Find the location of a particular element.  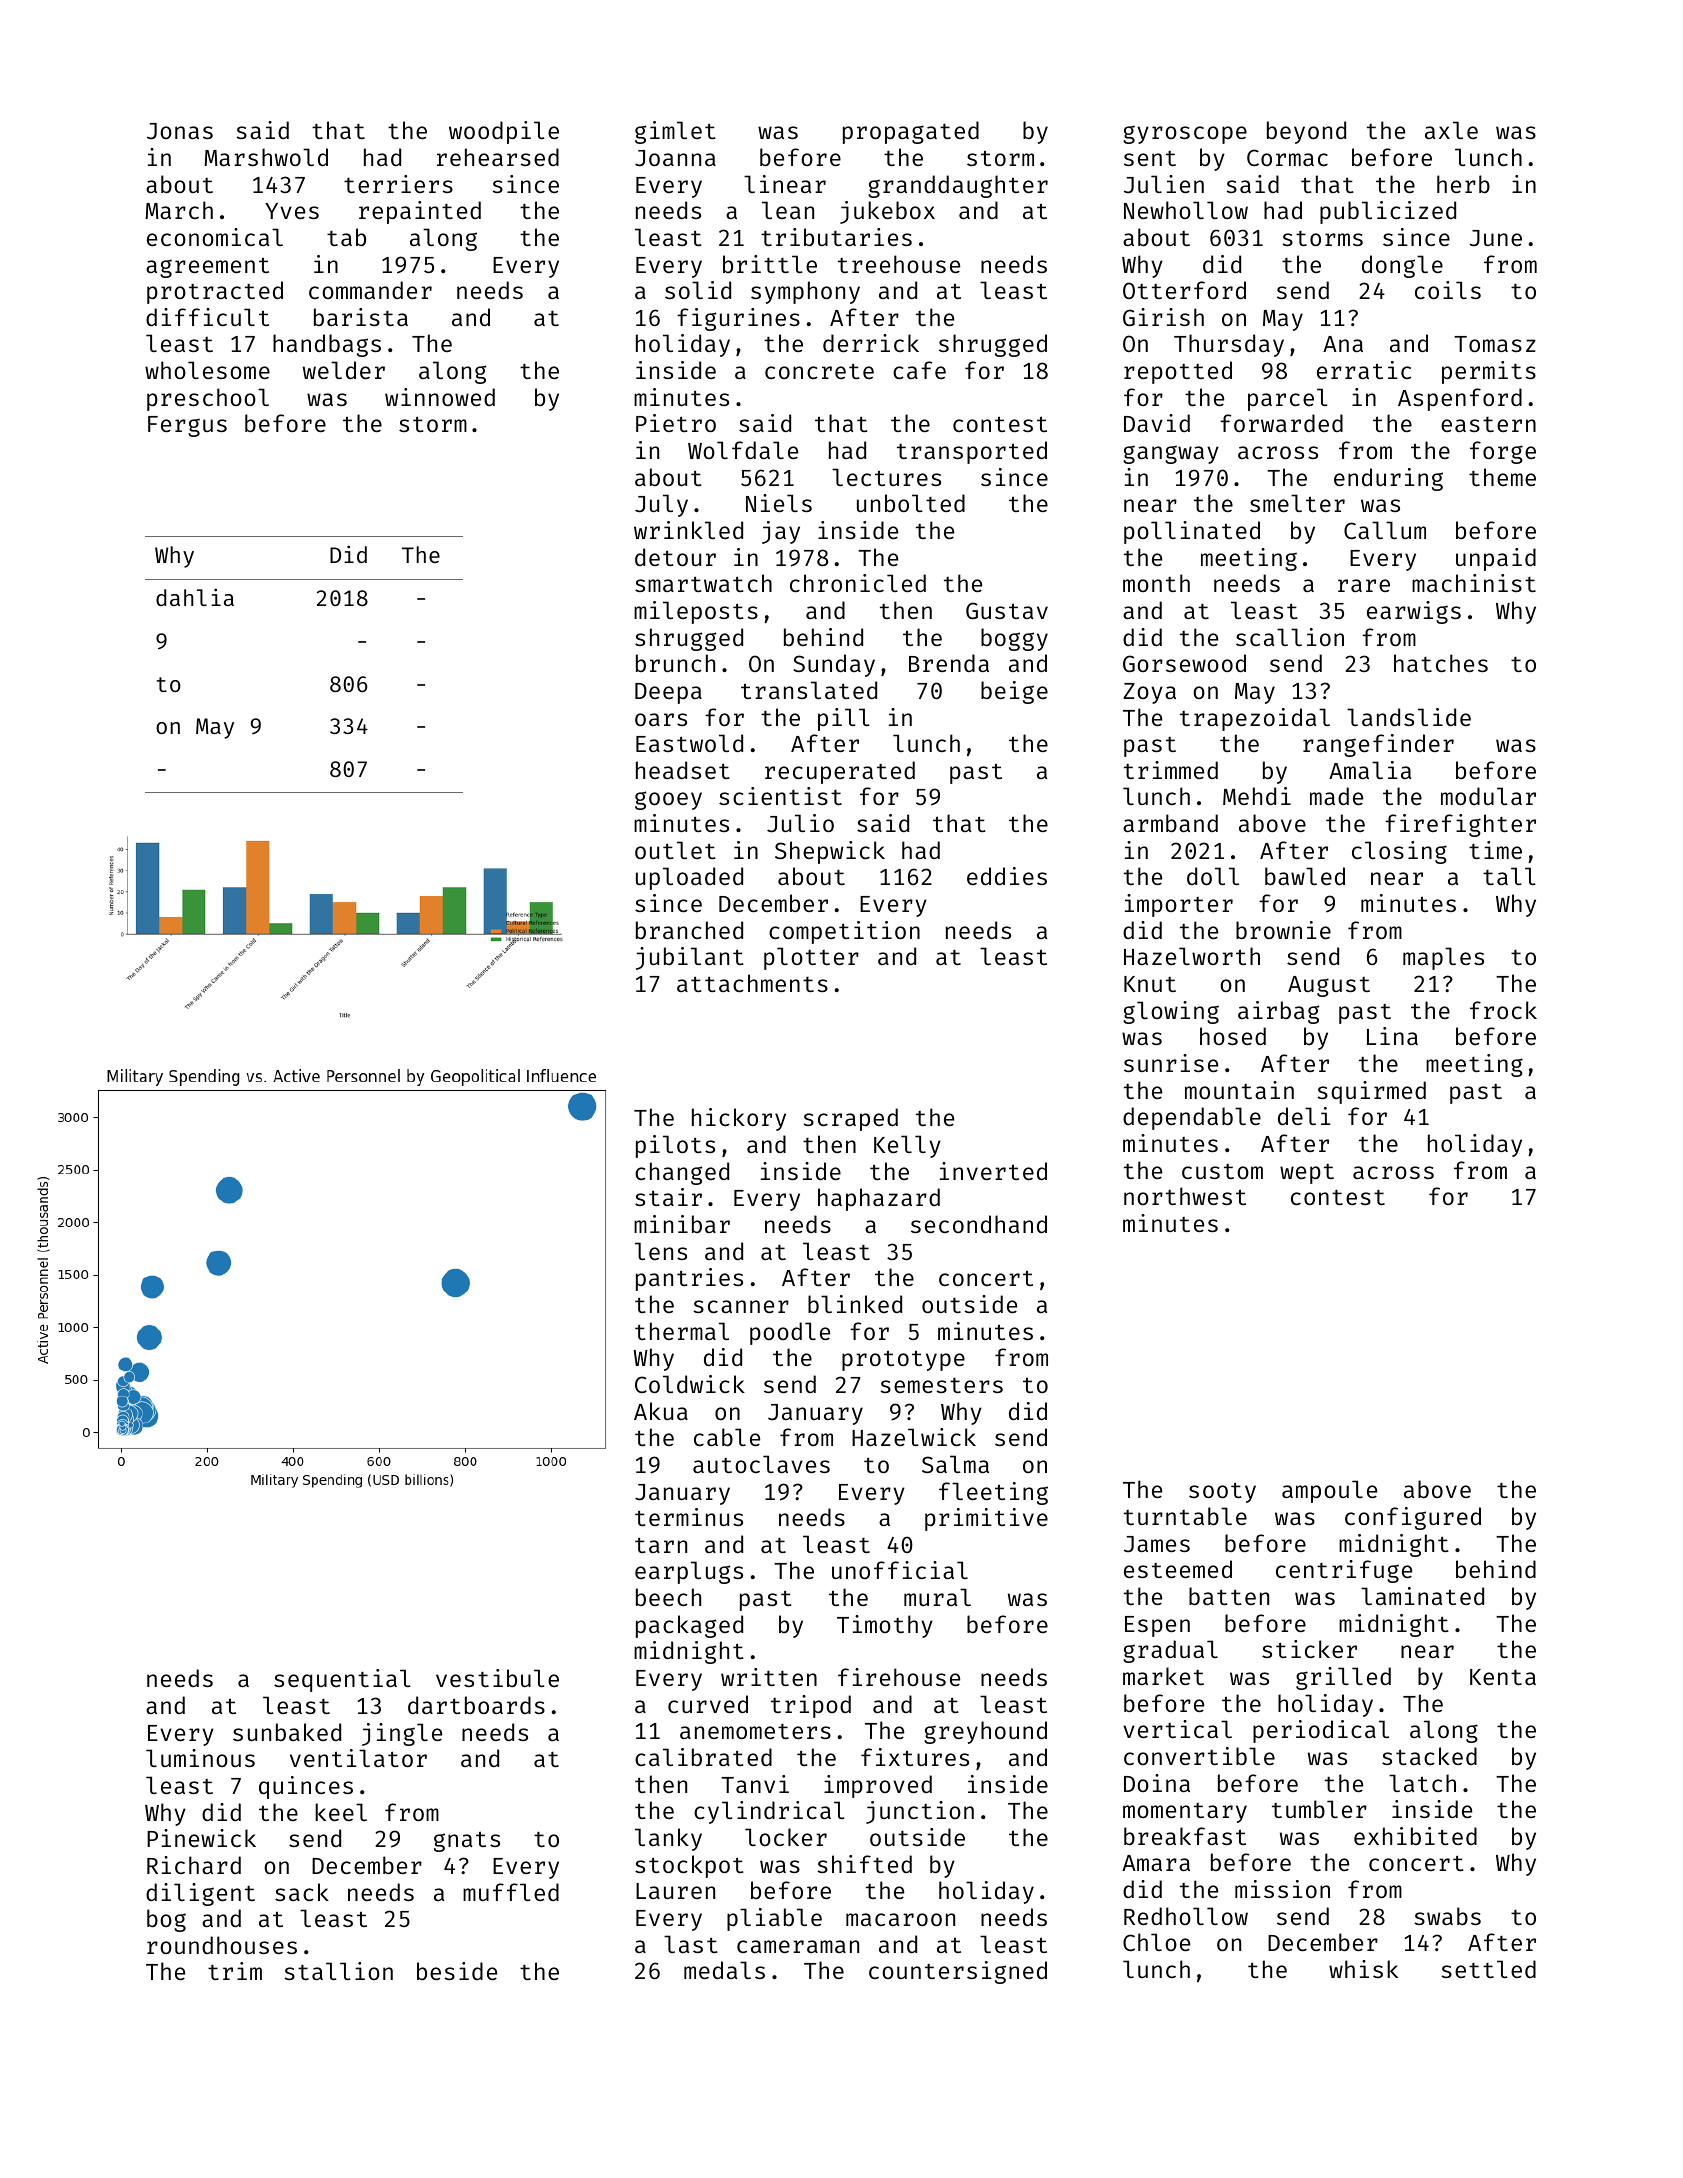

laminated is located at coordinates (1422, 1596).
